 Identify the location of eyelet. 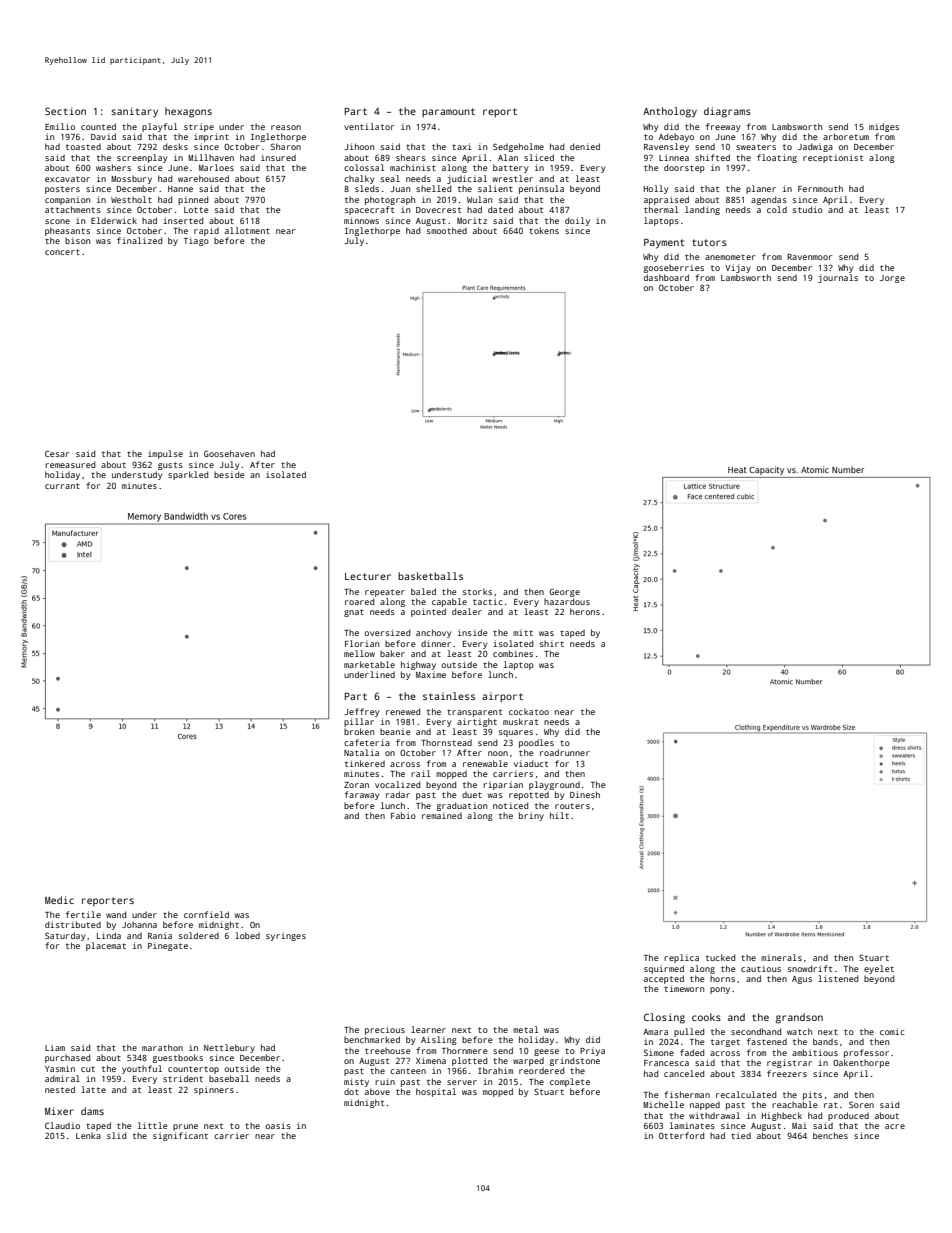
(879, 969).
